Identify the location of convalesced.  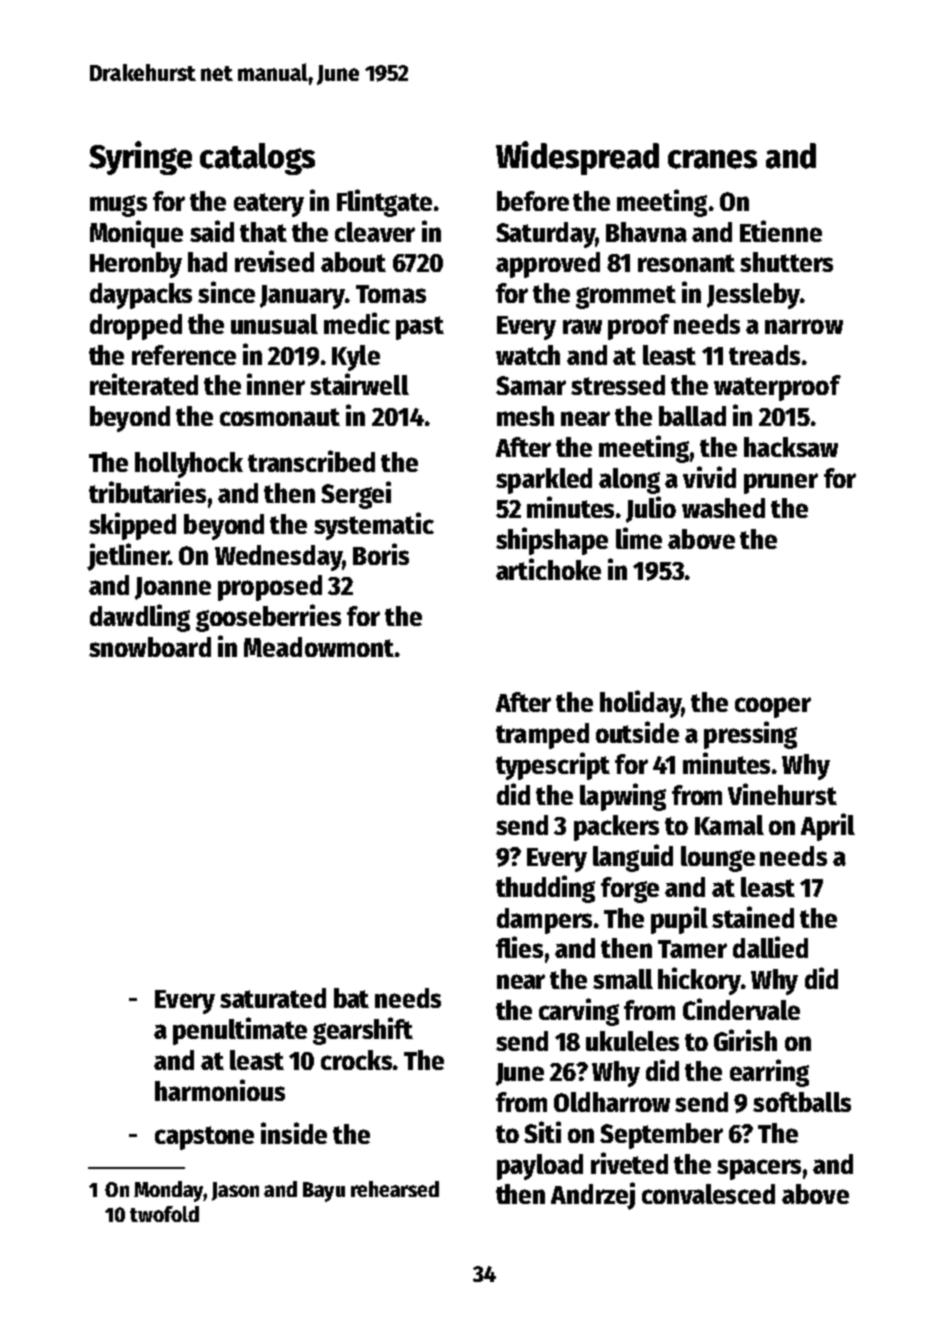
(708, 1194).
